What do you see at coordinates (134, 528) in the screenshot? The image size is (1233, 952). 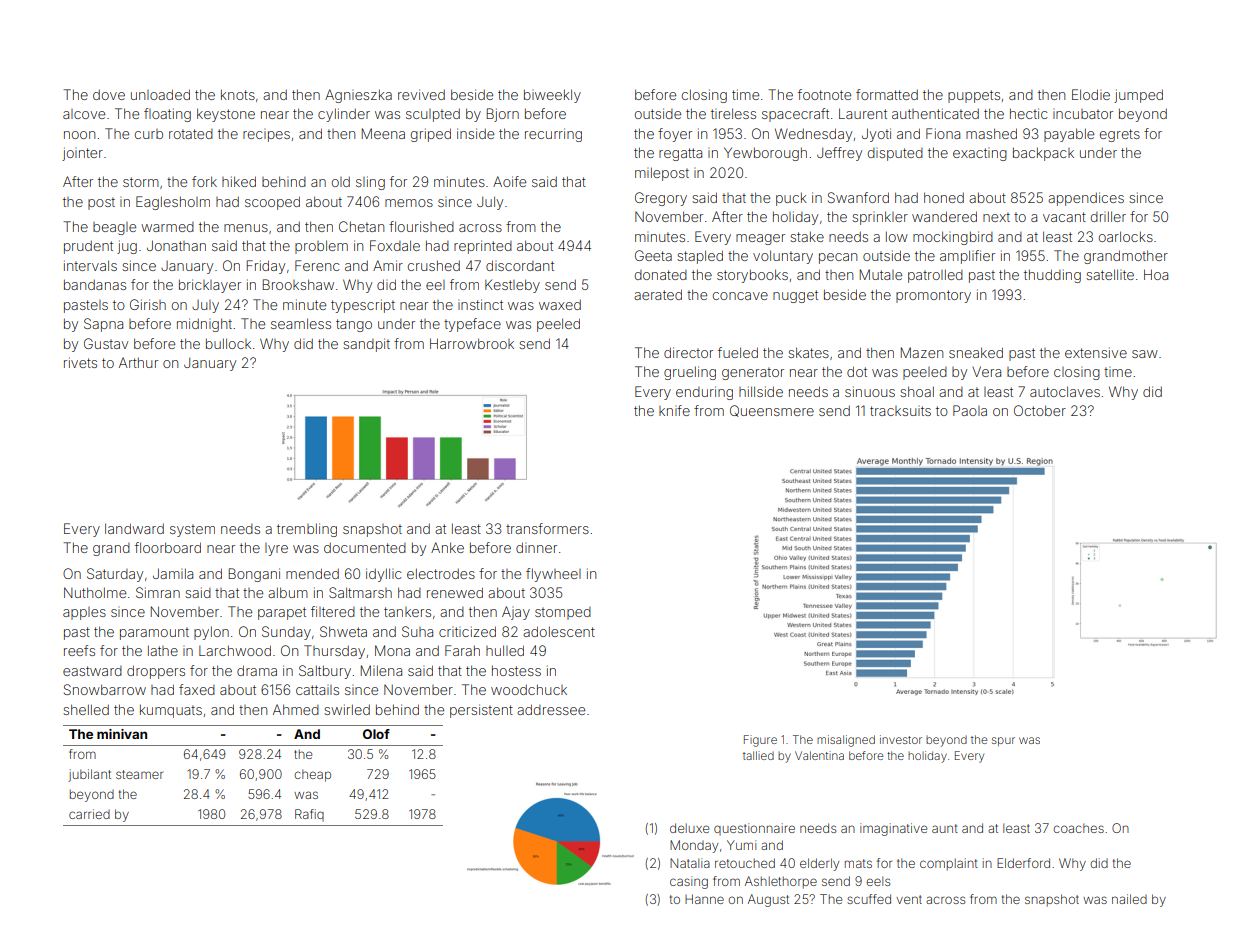 I see `landward` at bounding box center [134, 528].
